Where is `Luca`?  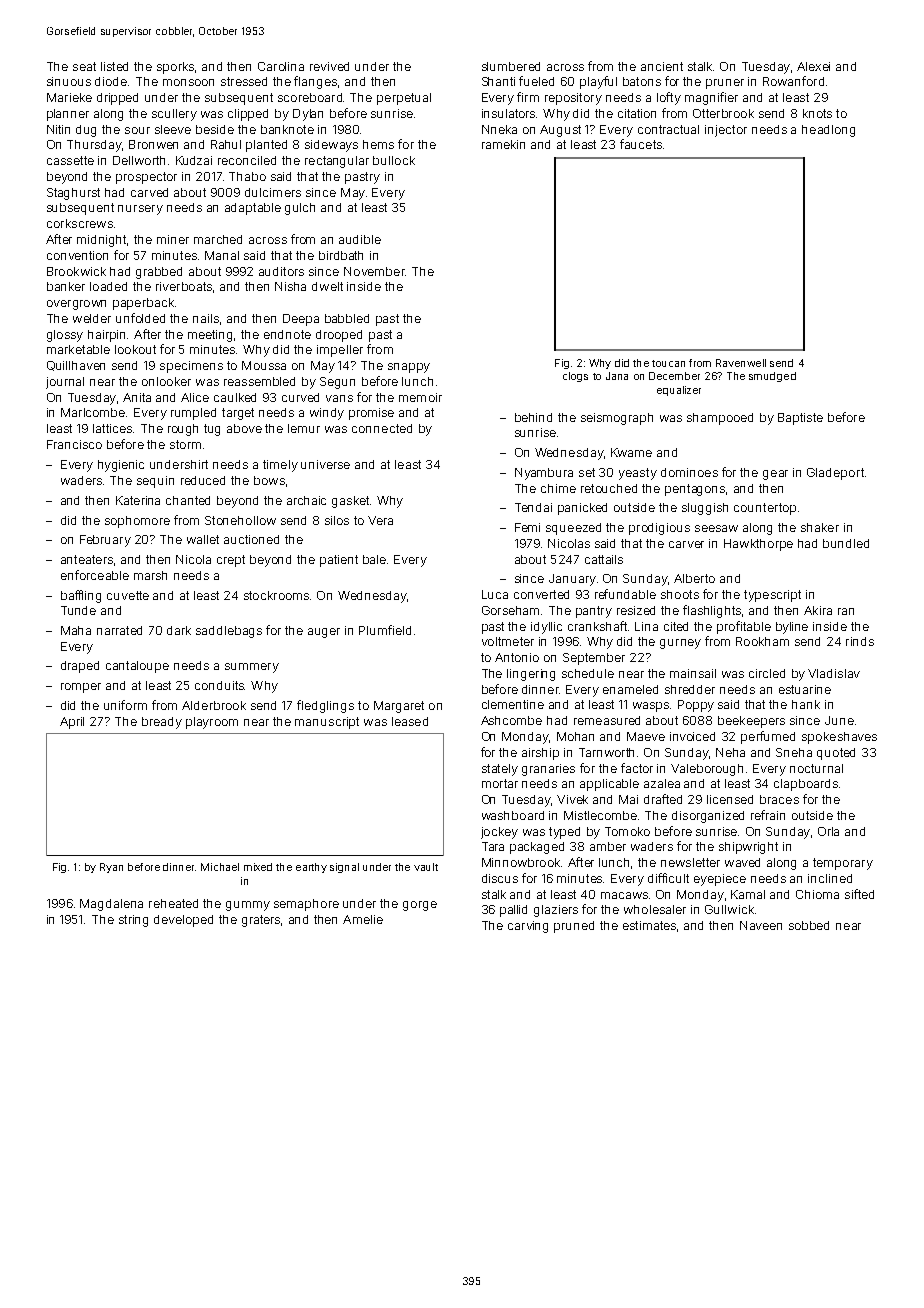
Luca is located at coordinates (495, 594).
